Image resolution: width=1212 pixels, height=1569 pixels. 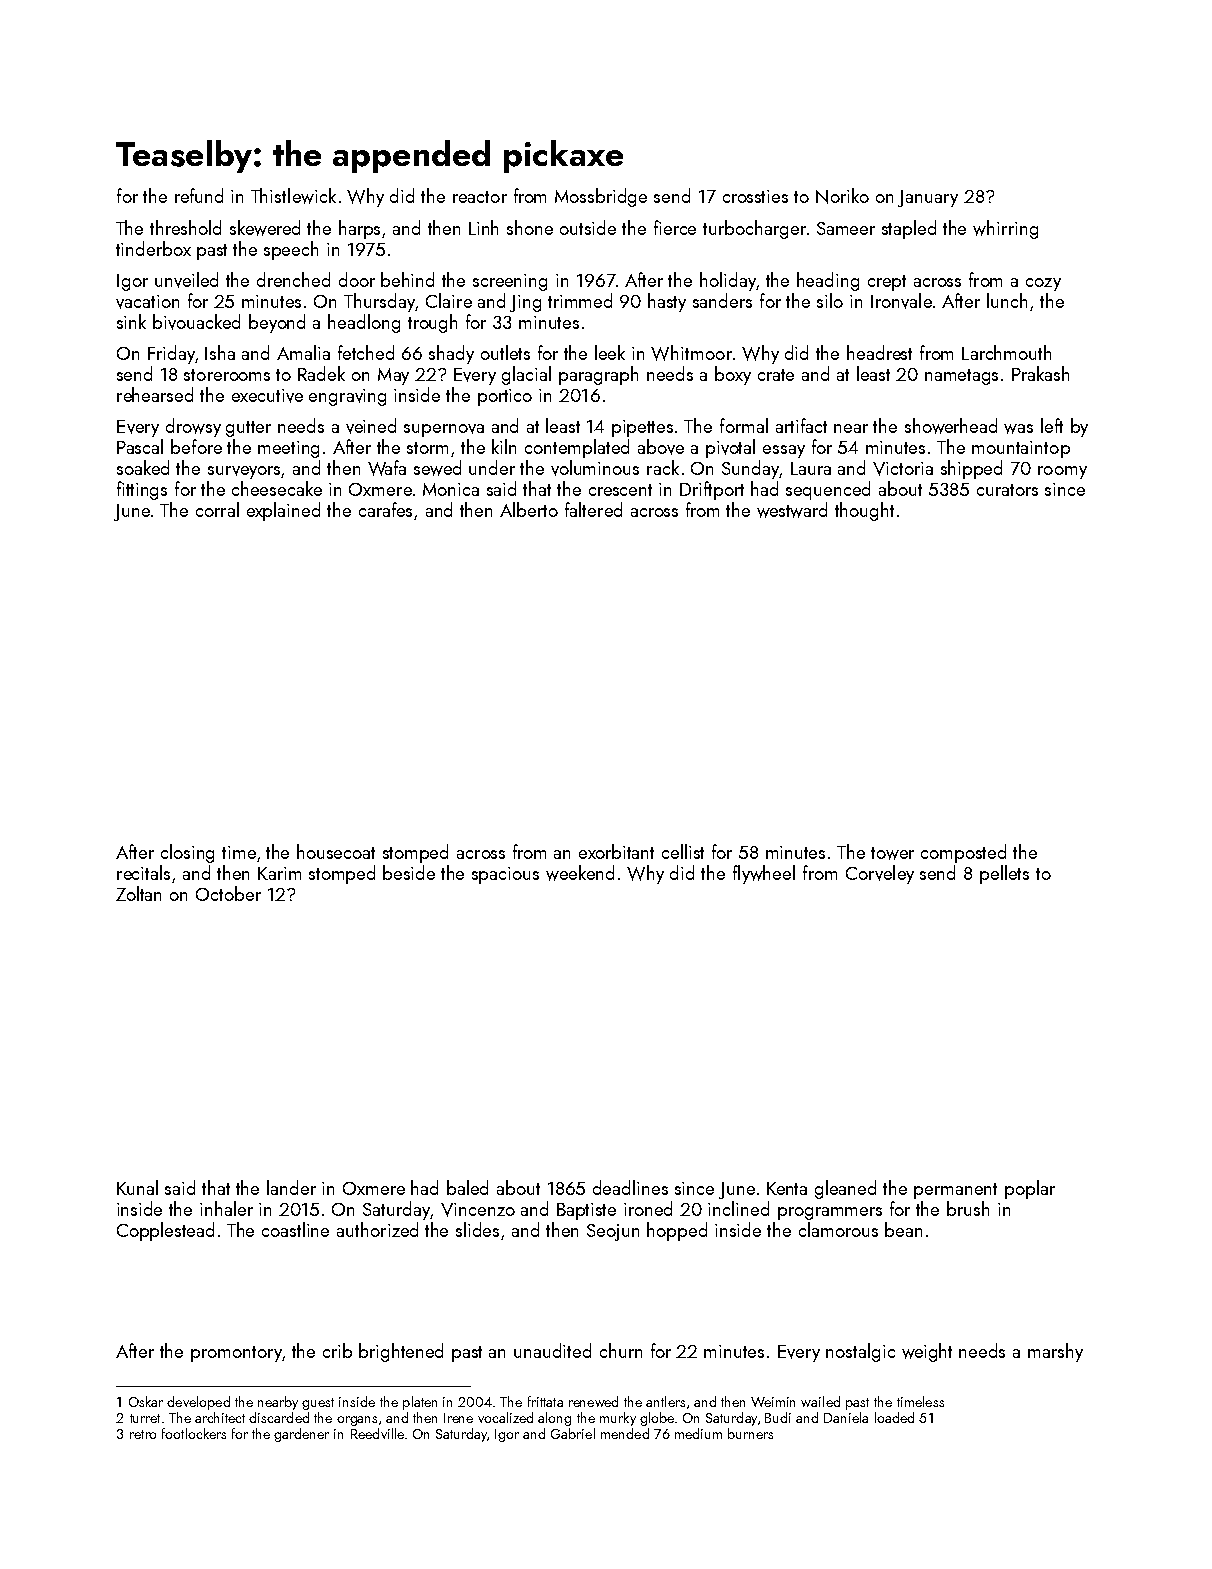 I want to click on refund, so click(x=199, y=195).
